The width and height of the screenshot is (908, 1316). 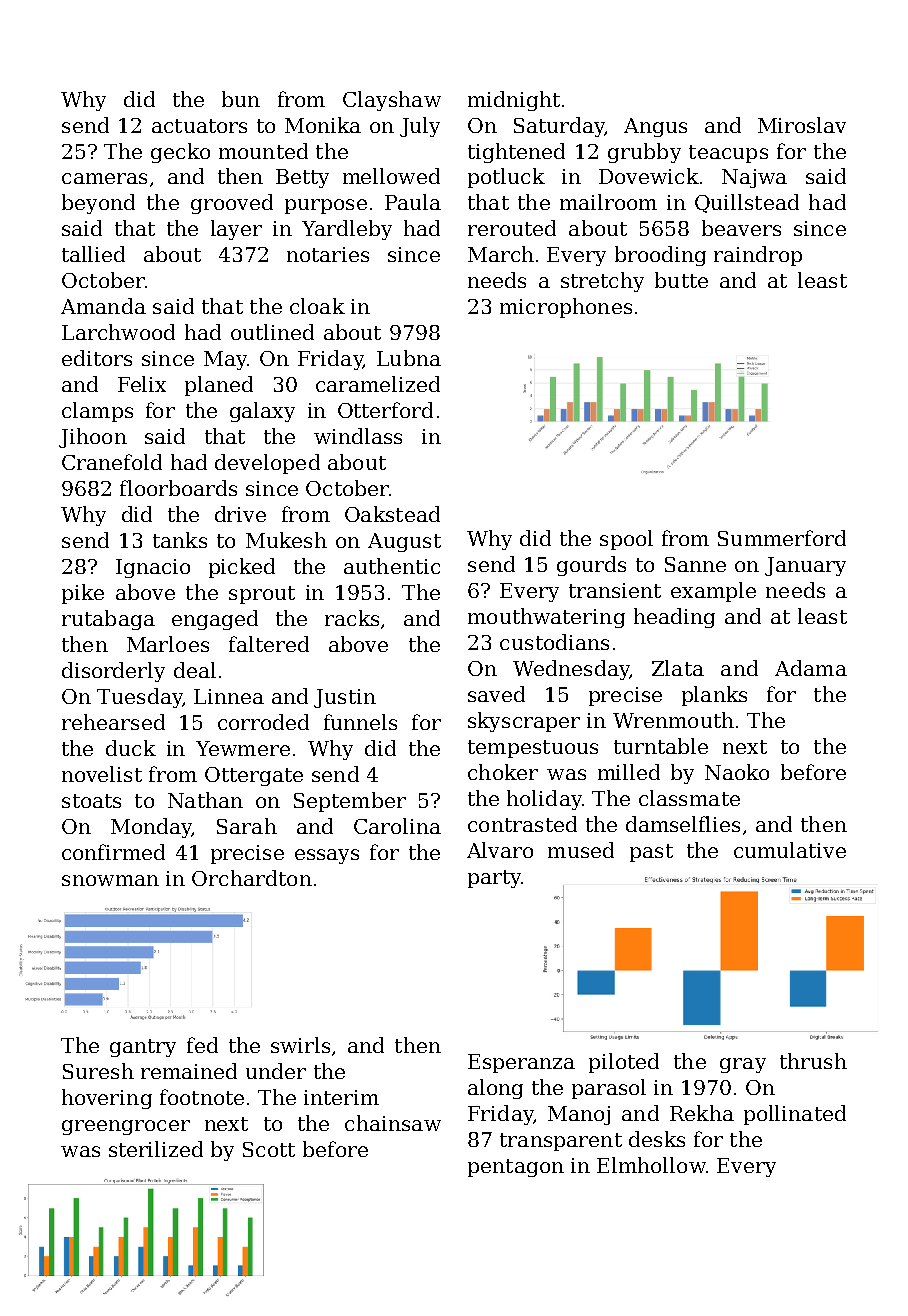 What do you see at coordinates (695, 564) in the screenshot?
I see `Sanne` at bounding box center [695, 564].
